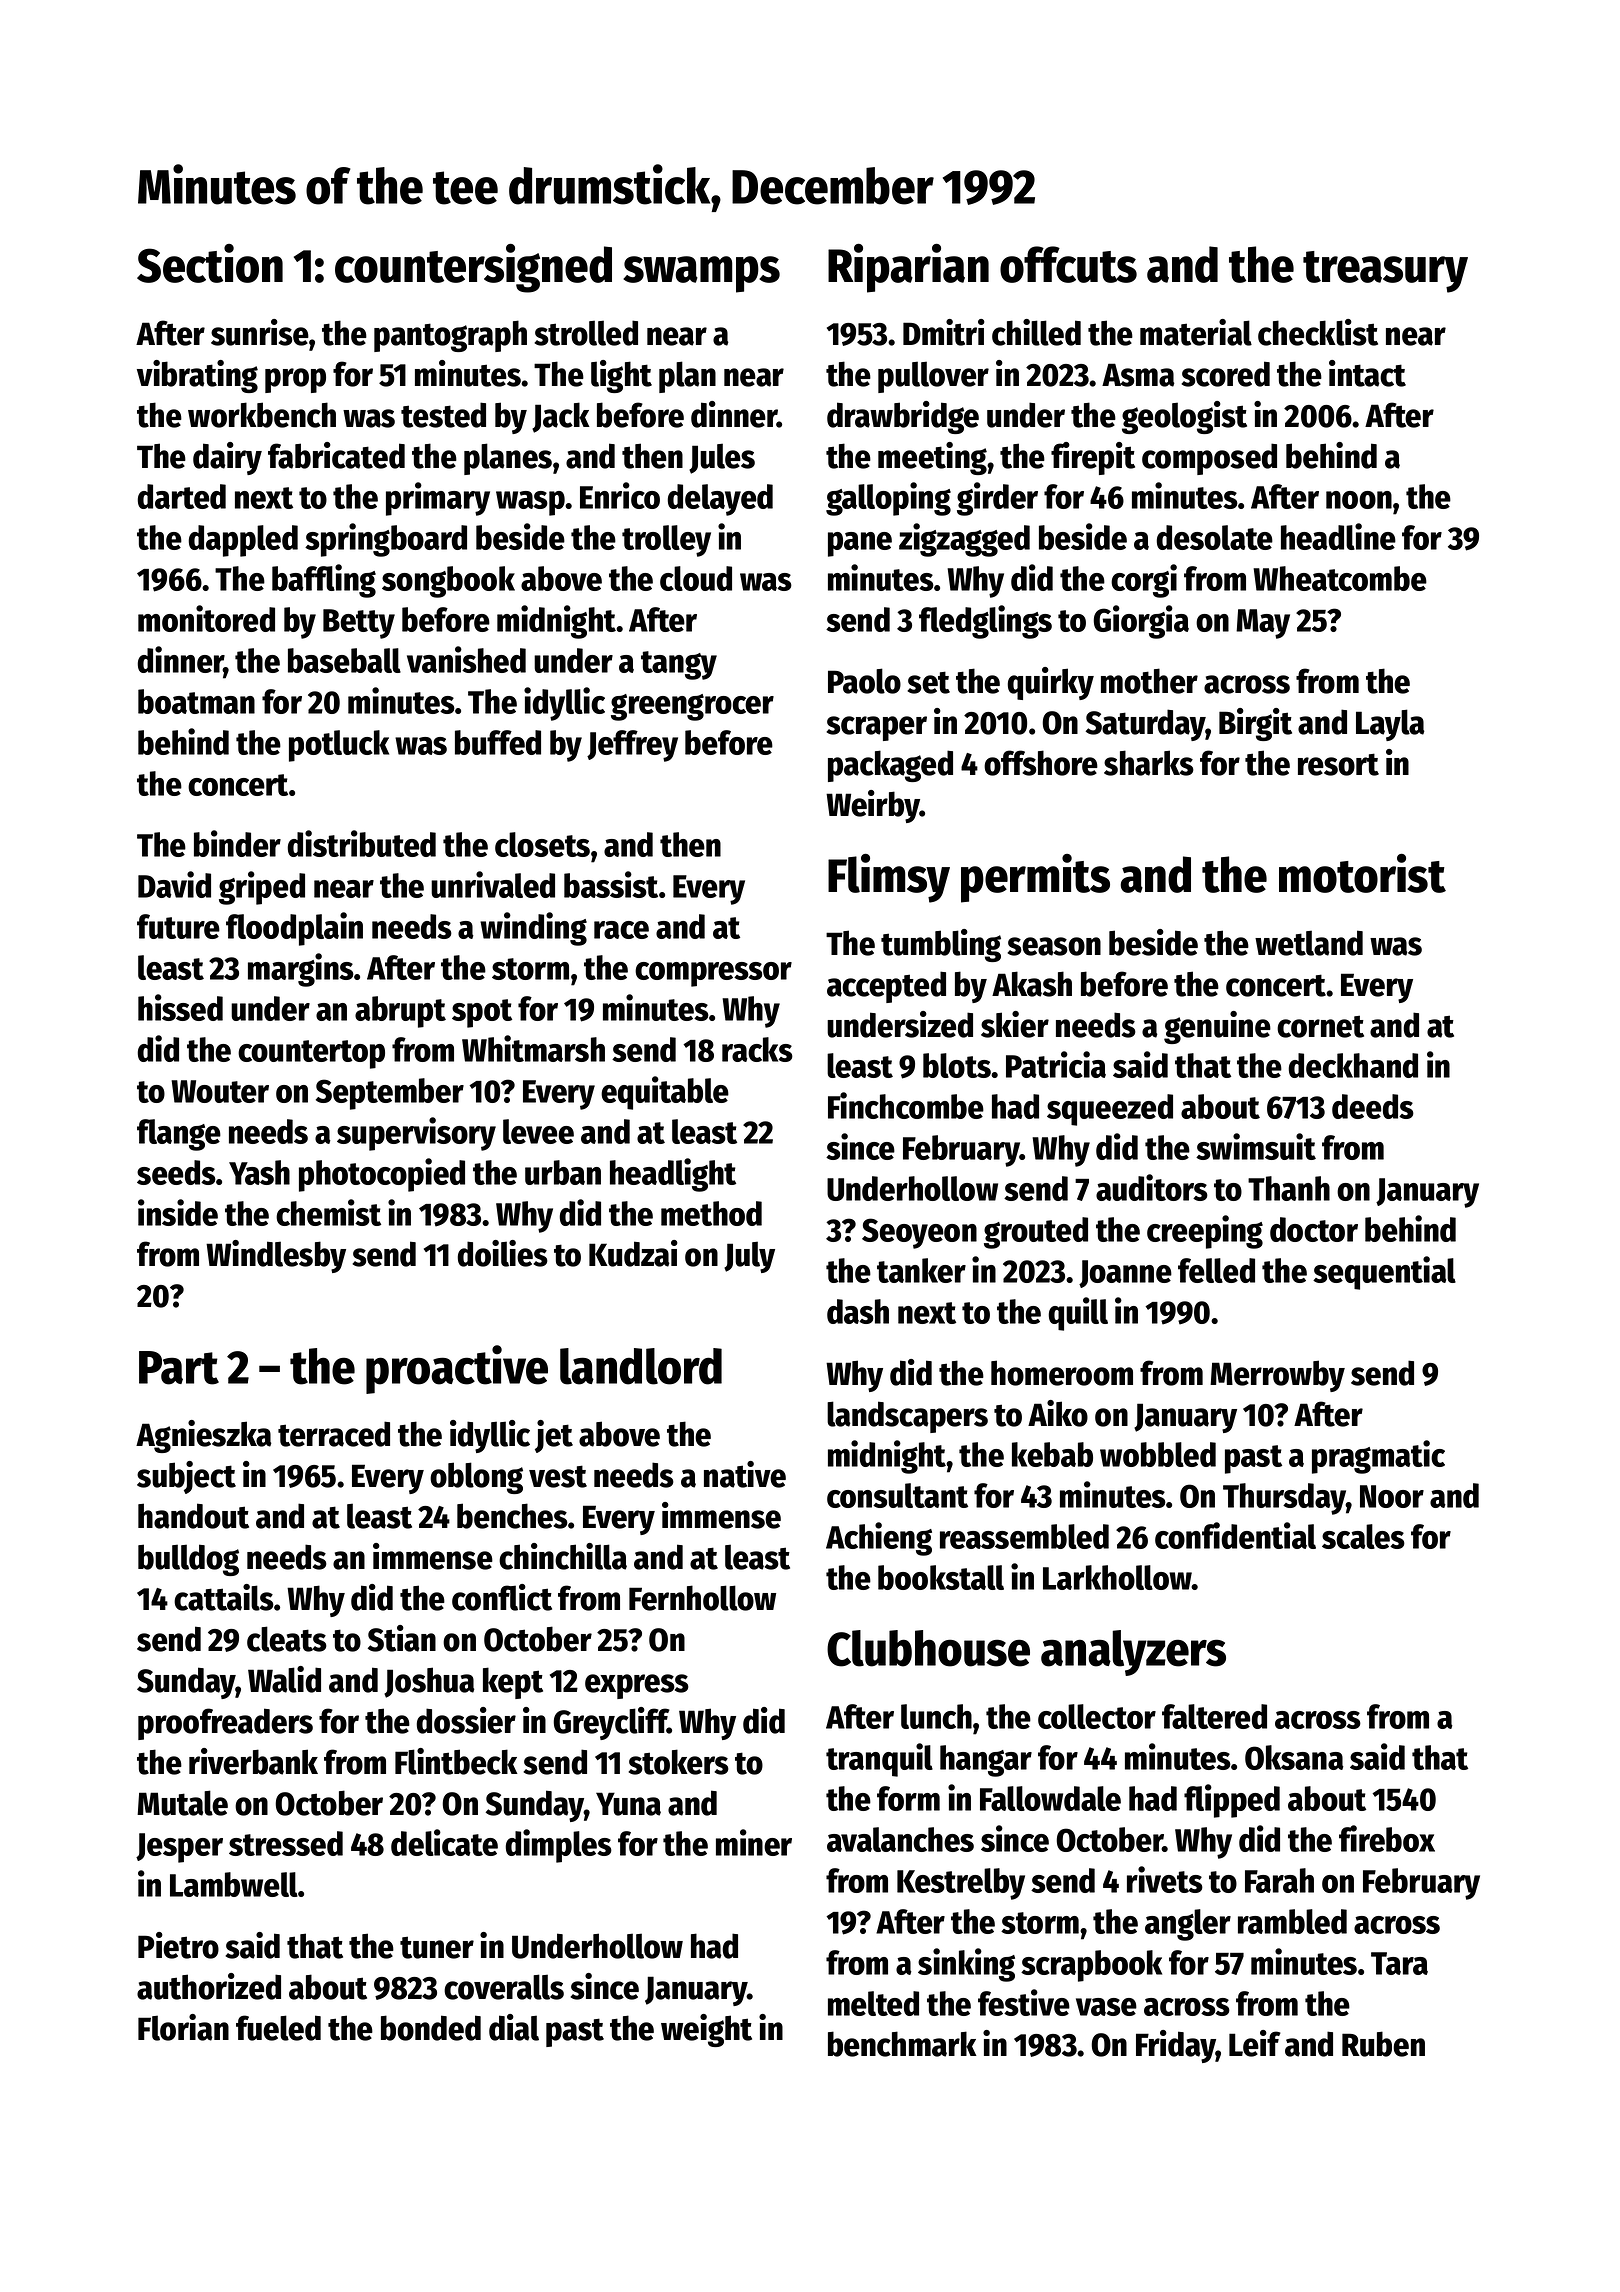 This page has height=2292, width=1620. What do you see at coordinates (1367, 373) in the page?
I see `intact` at bounding box center [1367, 373].
